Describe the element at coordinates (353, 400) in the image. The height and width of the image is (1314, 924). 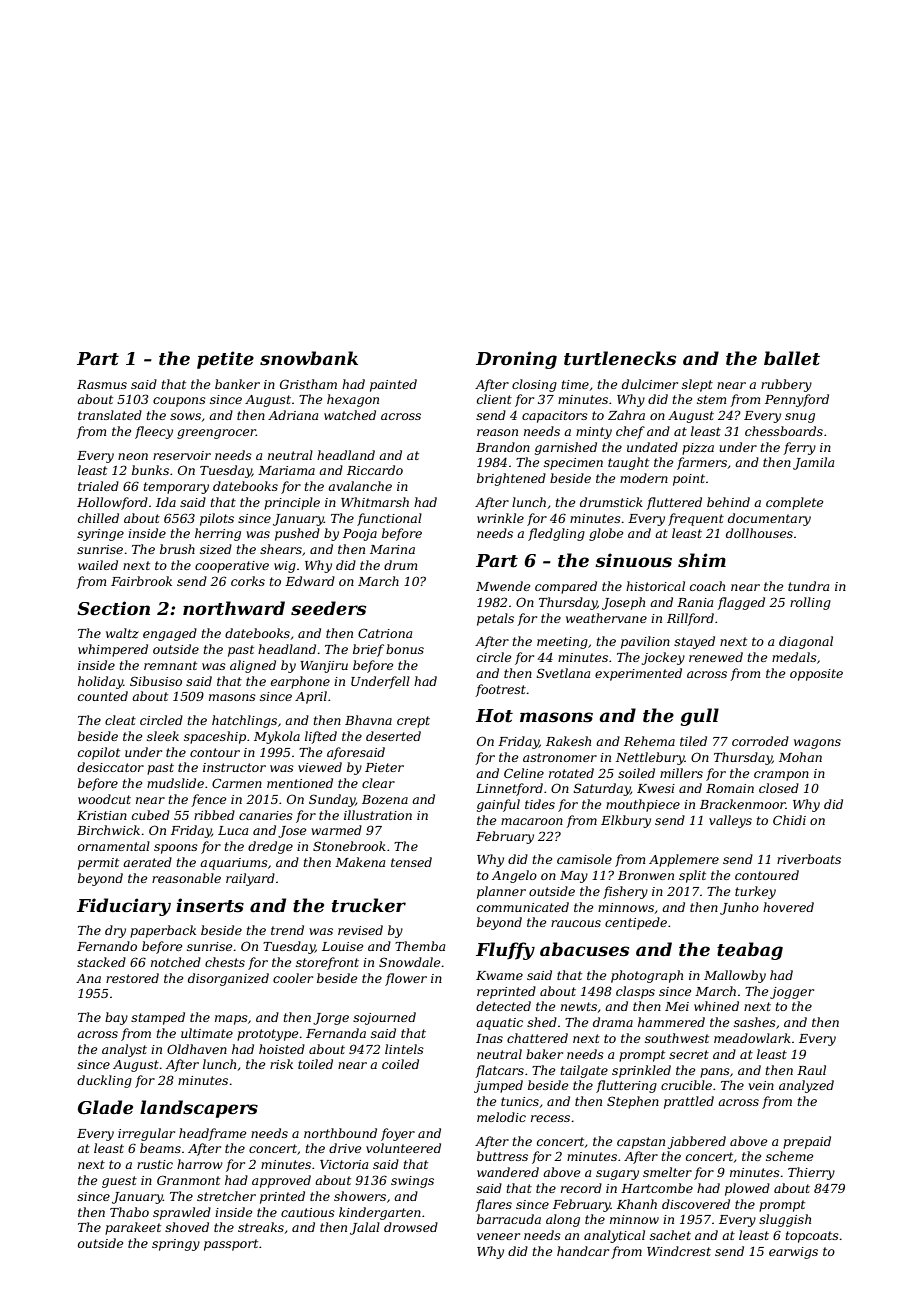
I see `hexagon` at that location.
